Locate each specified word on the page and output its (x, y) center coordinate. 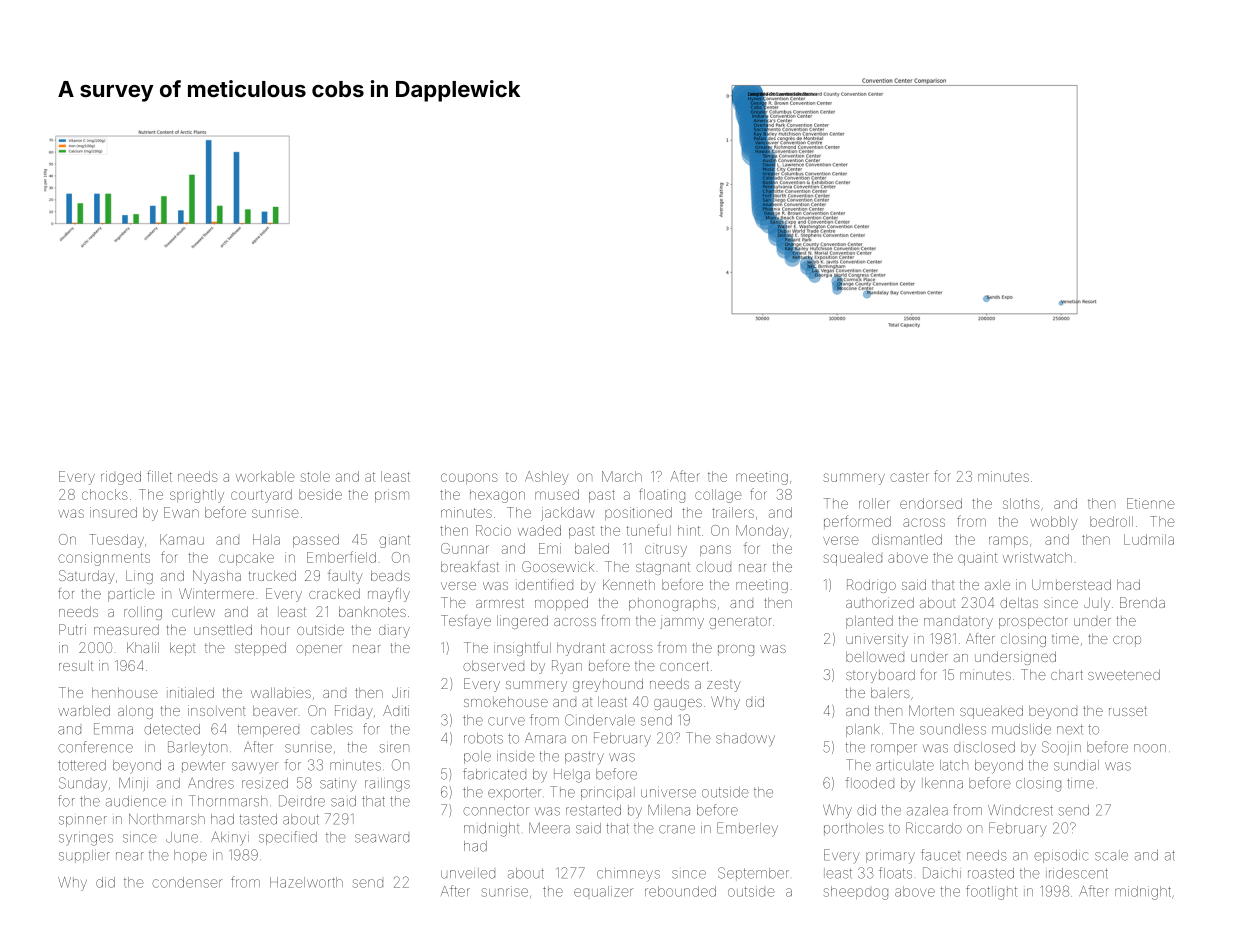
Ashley (547, 478)
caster (909, 477)
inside (516, 757)
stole (315, 476)
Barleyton (197, 748)
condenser (187, 882)
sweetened (1124, 674)
